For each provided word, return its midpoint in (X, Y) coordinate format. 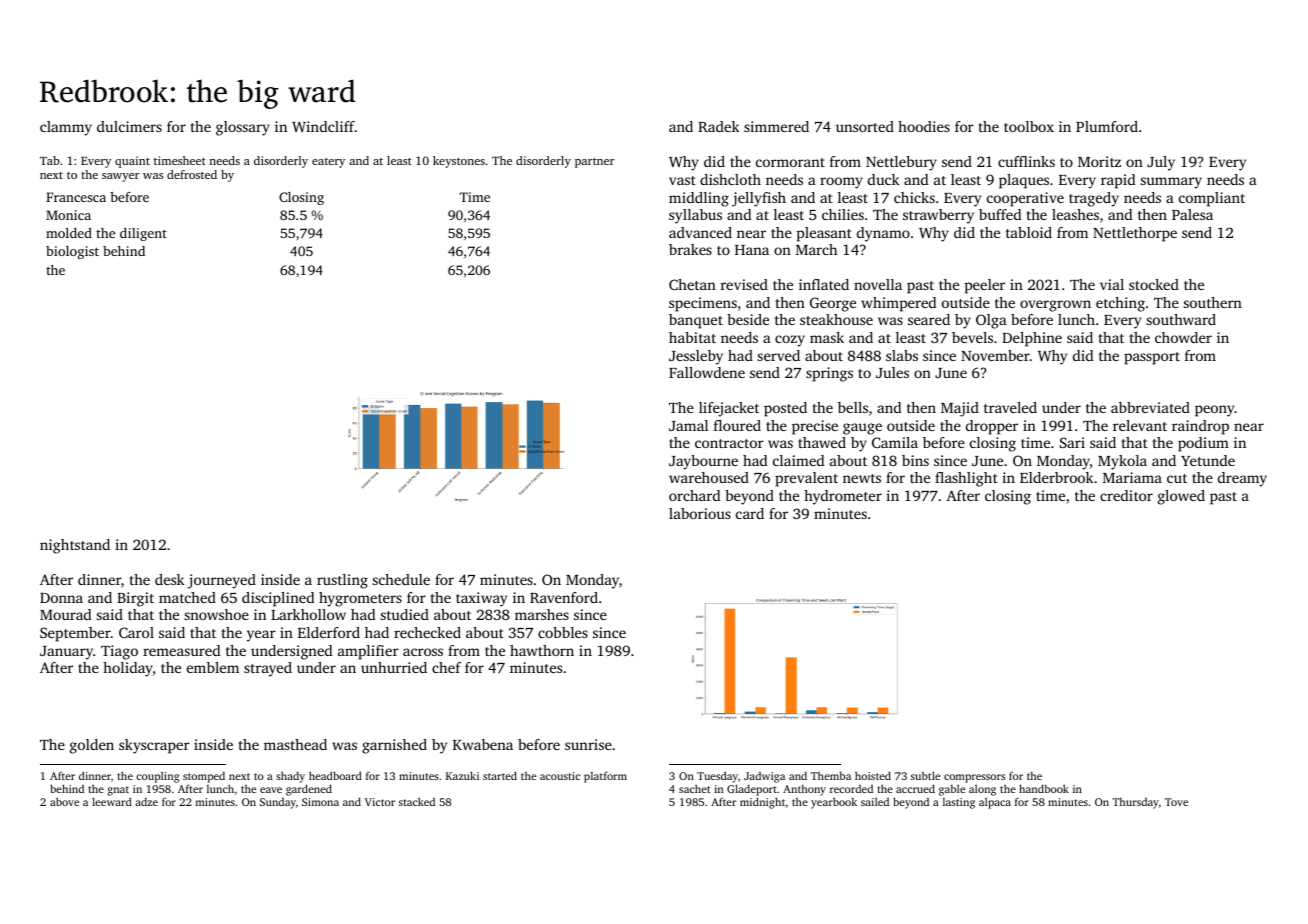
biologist (72, 252)
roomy (841, 183)
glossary (243, 128)
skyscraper (154, 746)
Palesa (1192, 214)
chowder (1183, 337)
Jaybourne (703, 462)
